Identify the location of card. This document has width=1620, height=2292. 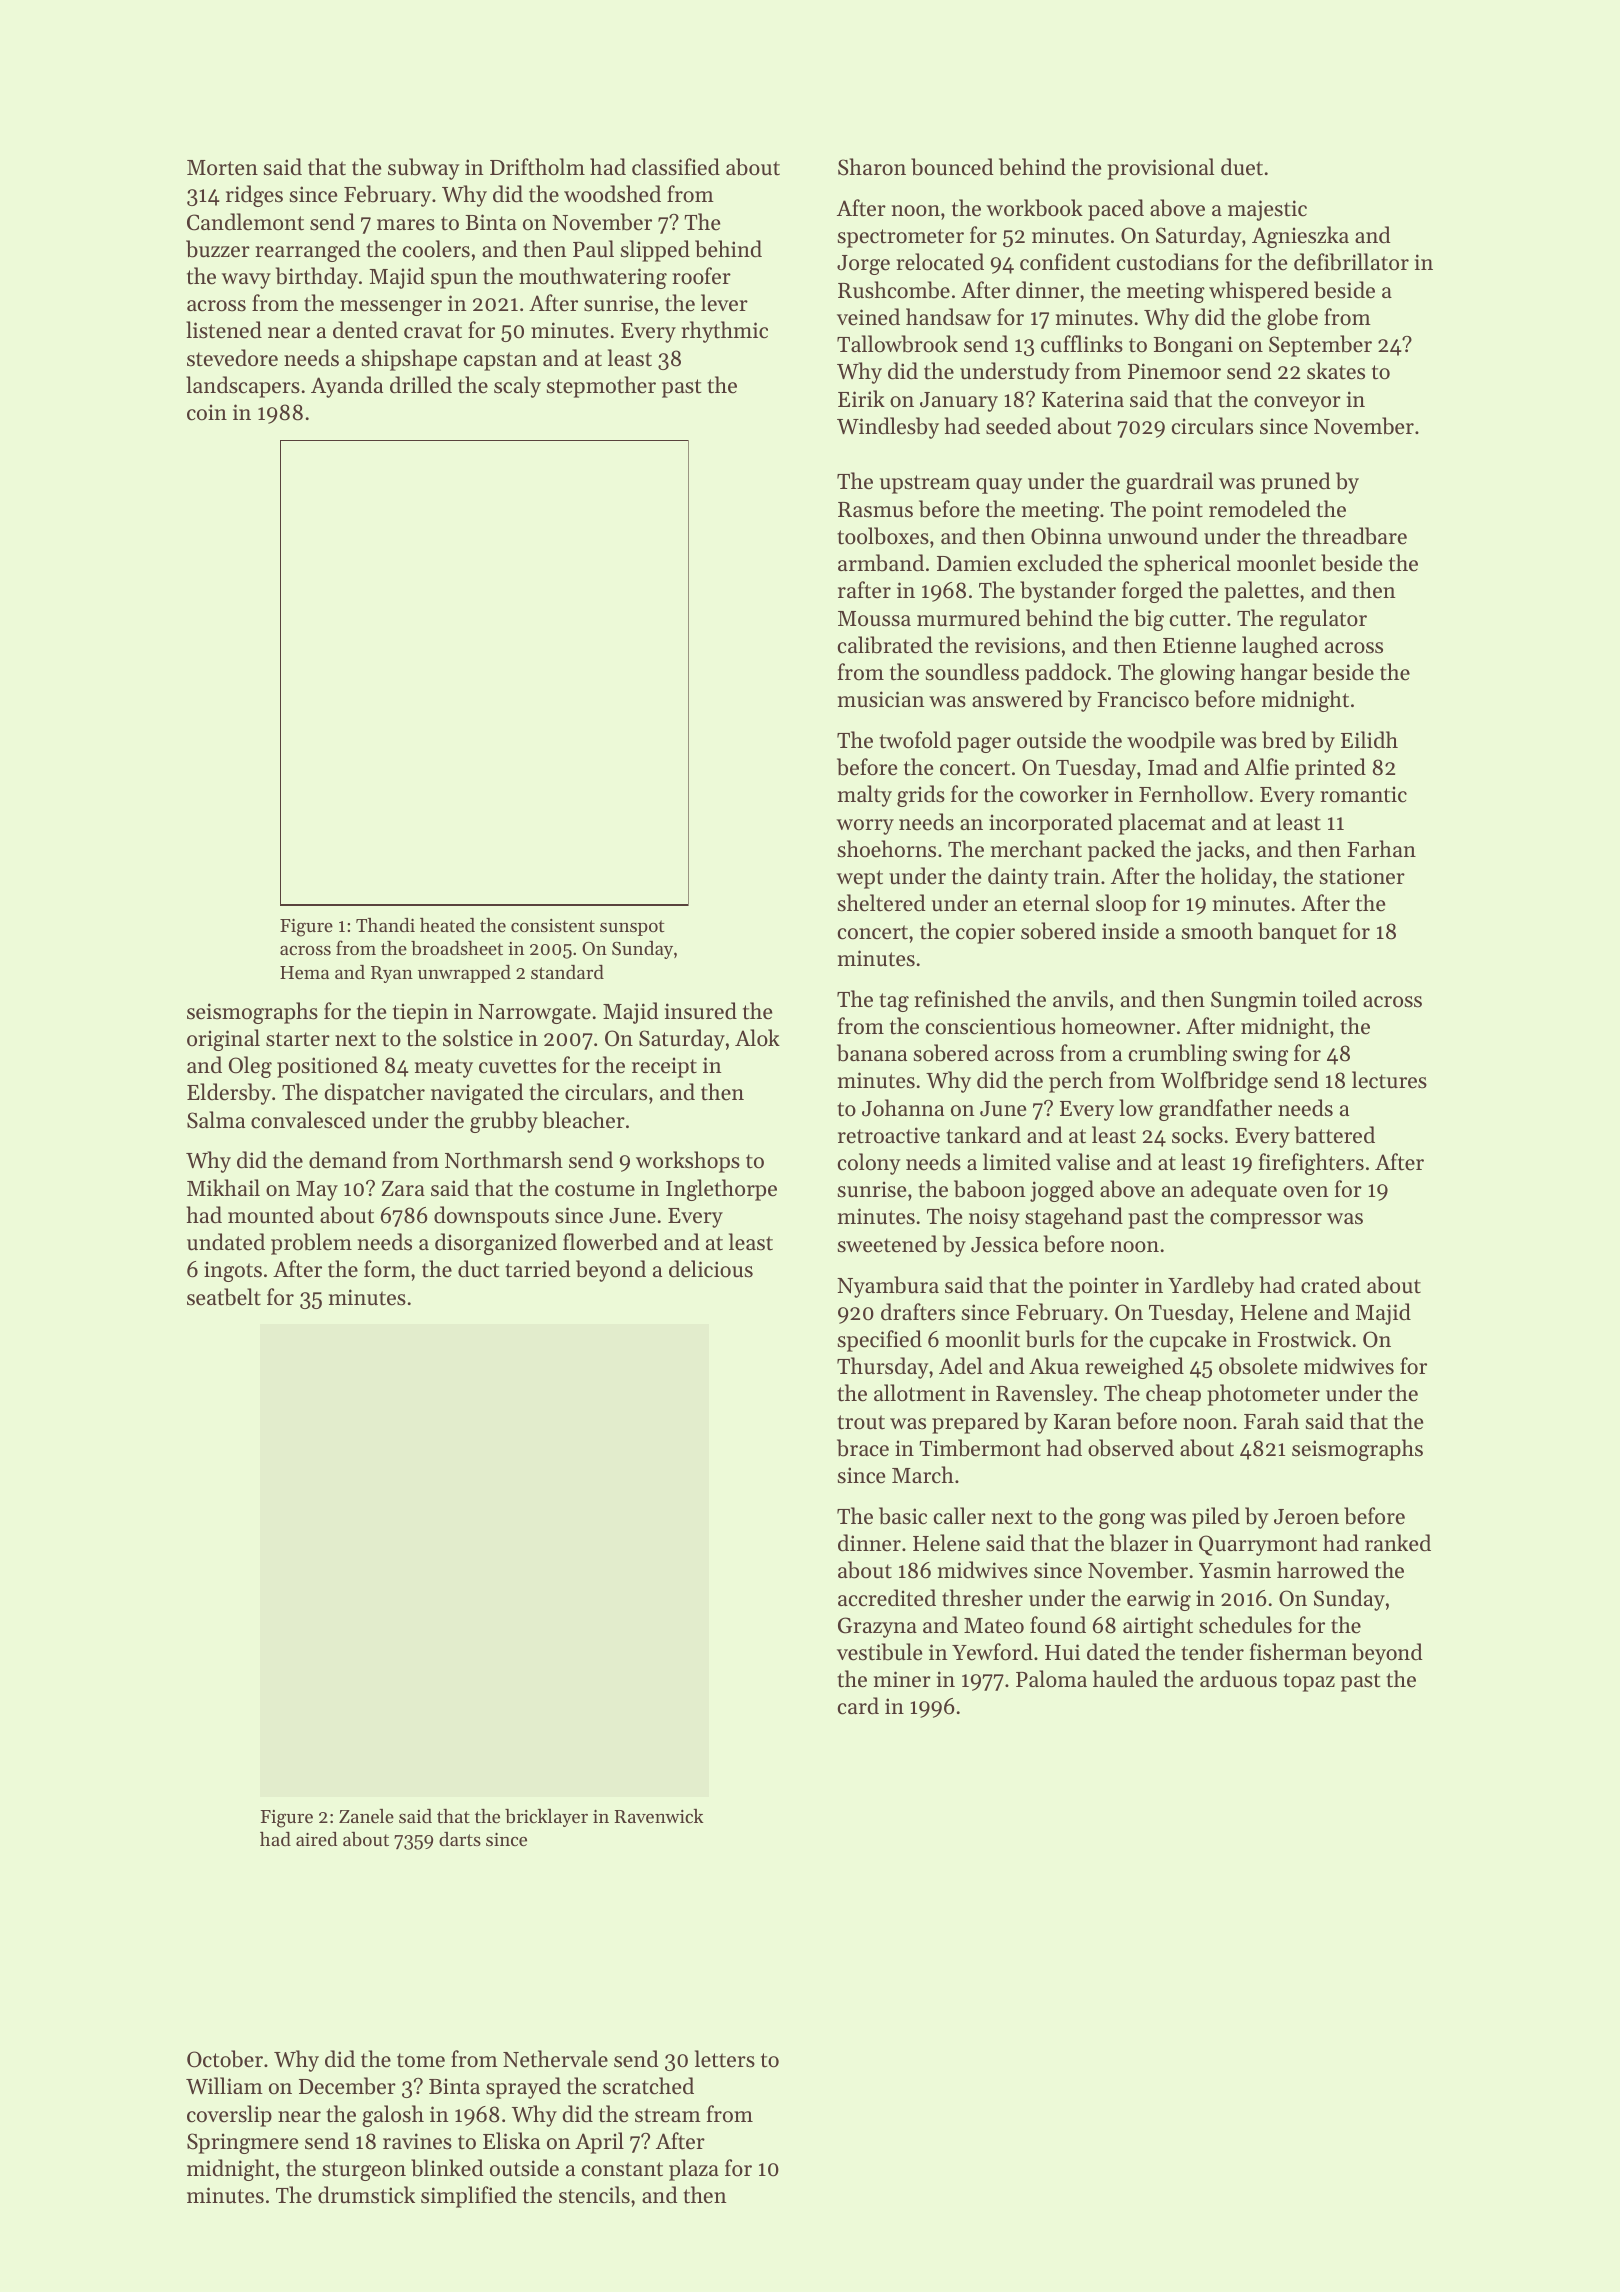
(858, 1706).
